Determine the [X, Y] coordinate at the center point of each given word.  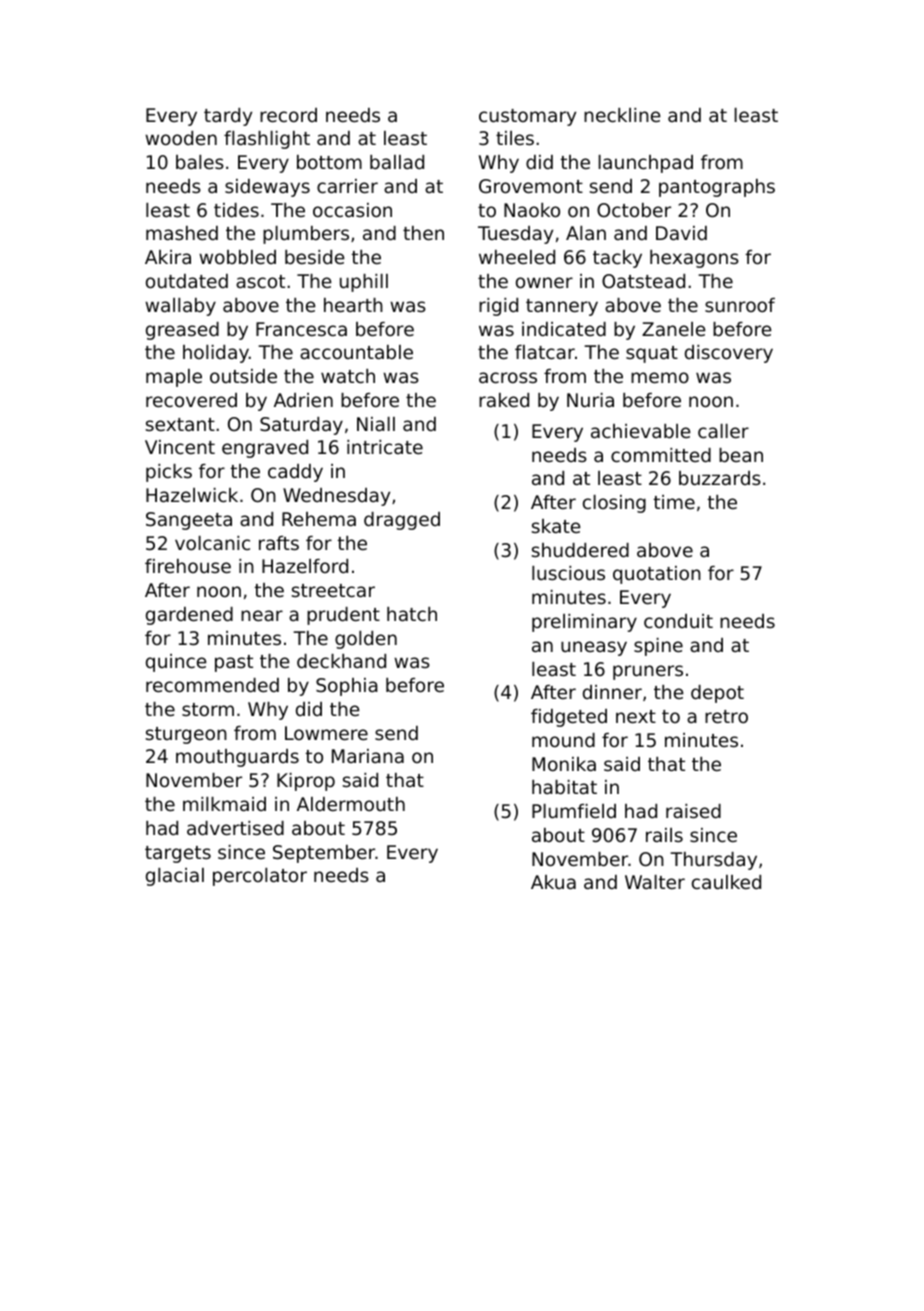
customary [527, 117]
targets [178, 854]
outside [243, 376]
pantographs [717, 188]
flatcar [545, 352]
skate [556, 526]
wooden [181, 138]
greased [182, 331]
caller [723, 431]
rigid [498, 307]
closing [614, 504]
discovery [729, 354]
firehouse [188, 566]
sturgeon [186, 735]
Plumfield [574, 811]
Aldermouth [351, 804]
